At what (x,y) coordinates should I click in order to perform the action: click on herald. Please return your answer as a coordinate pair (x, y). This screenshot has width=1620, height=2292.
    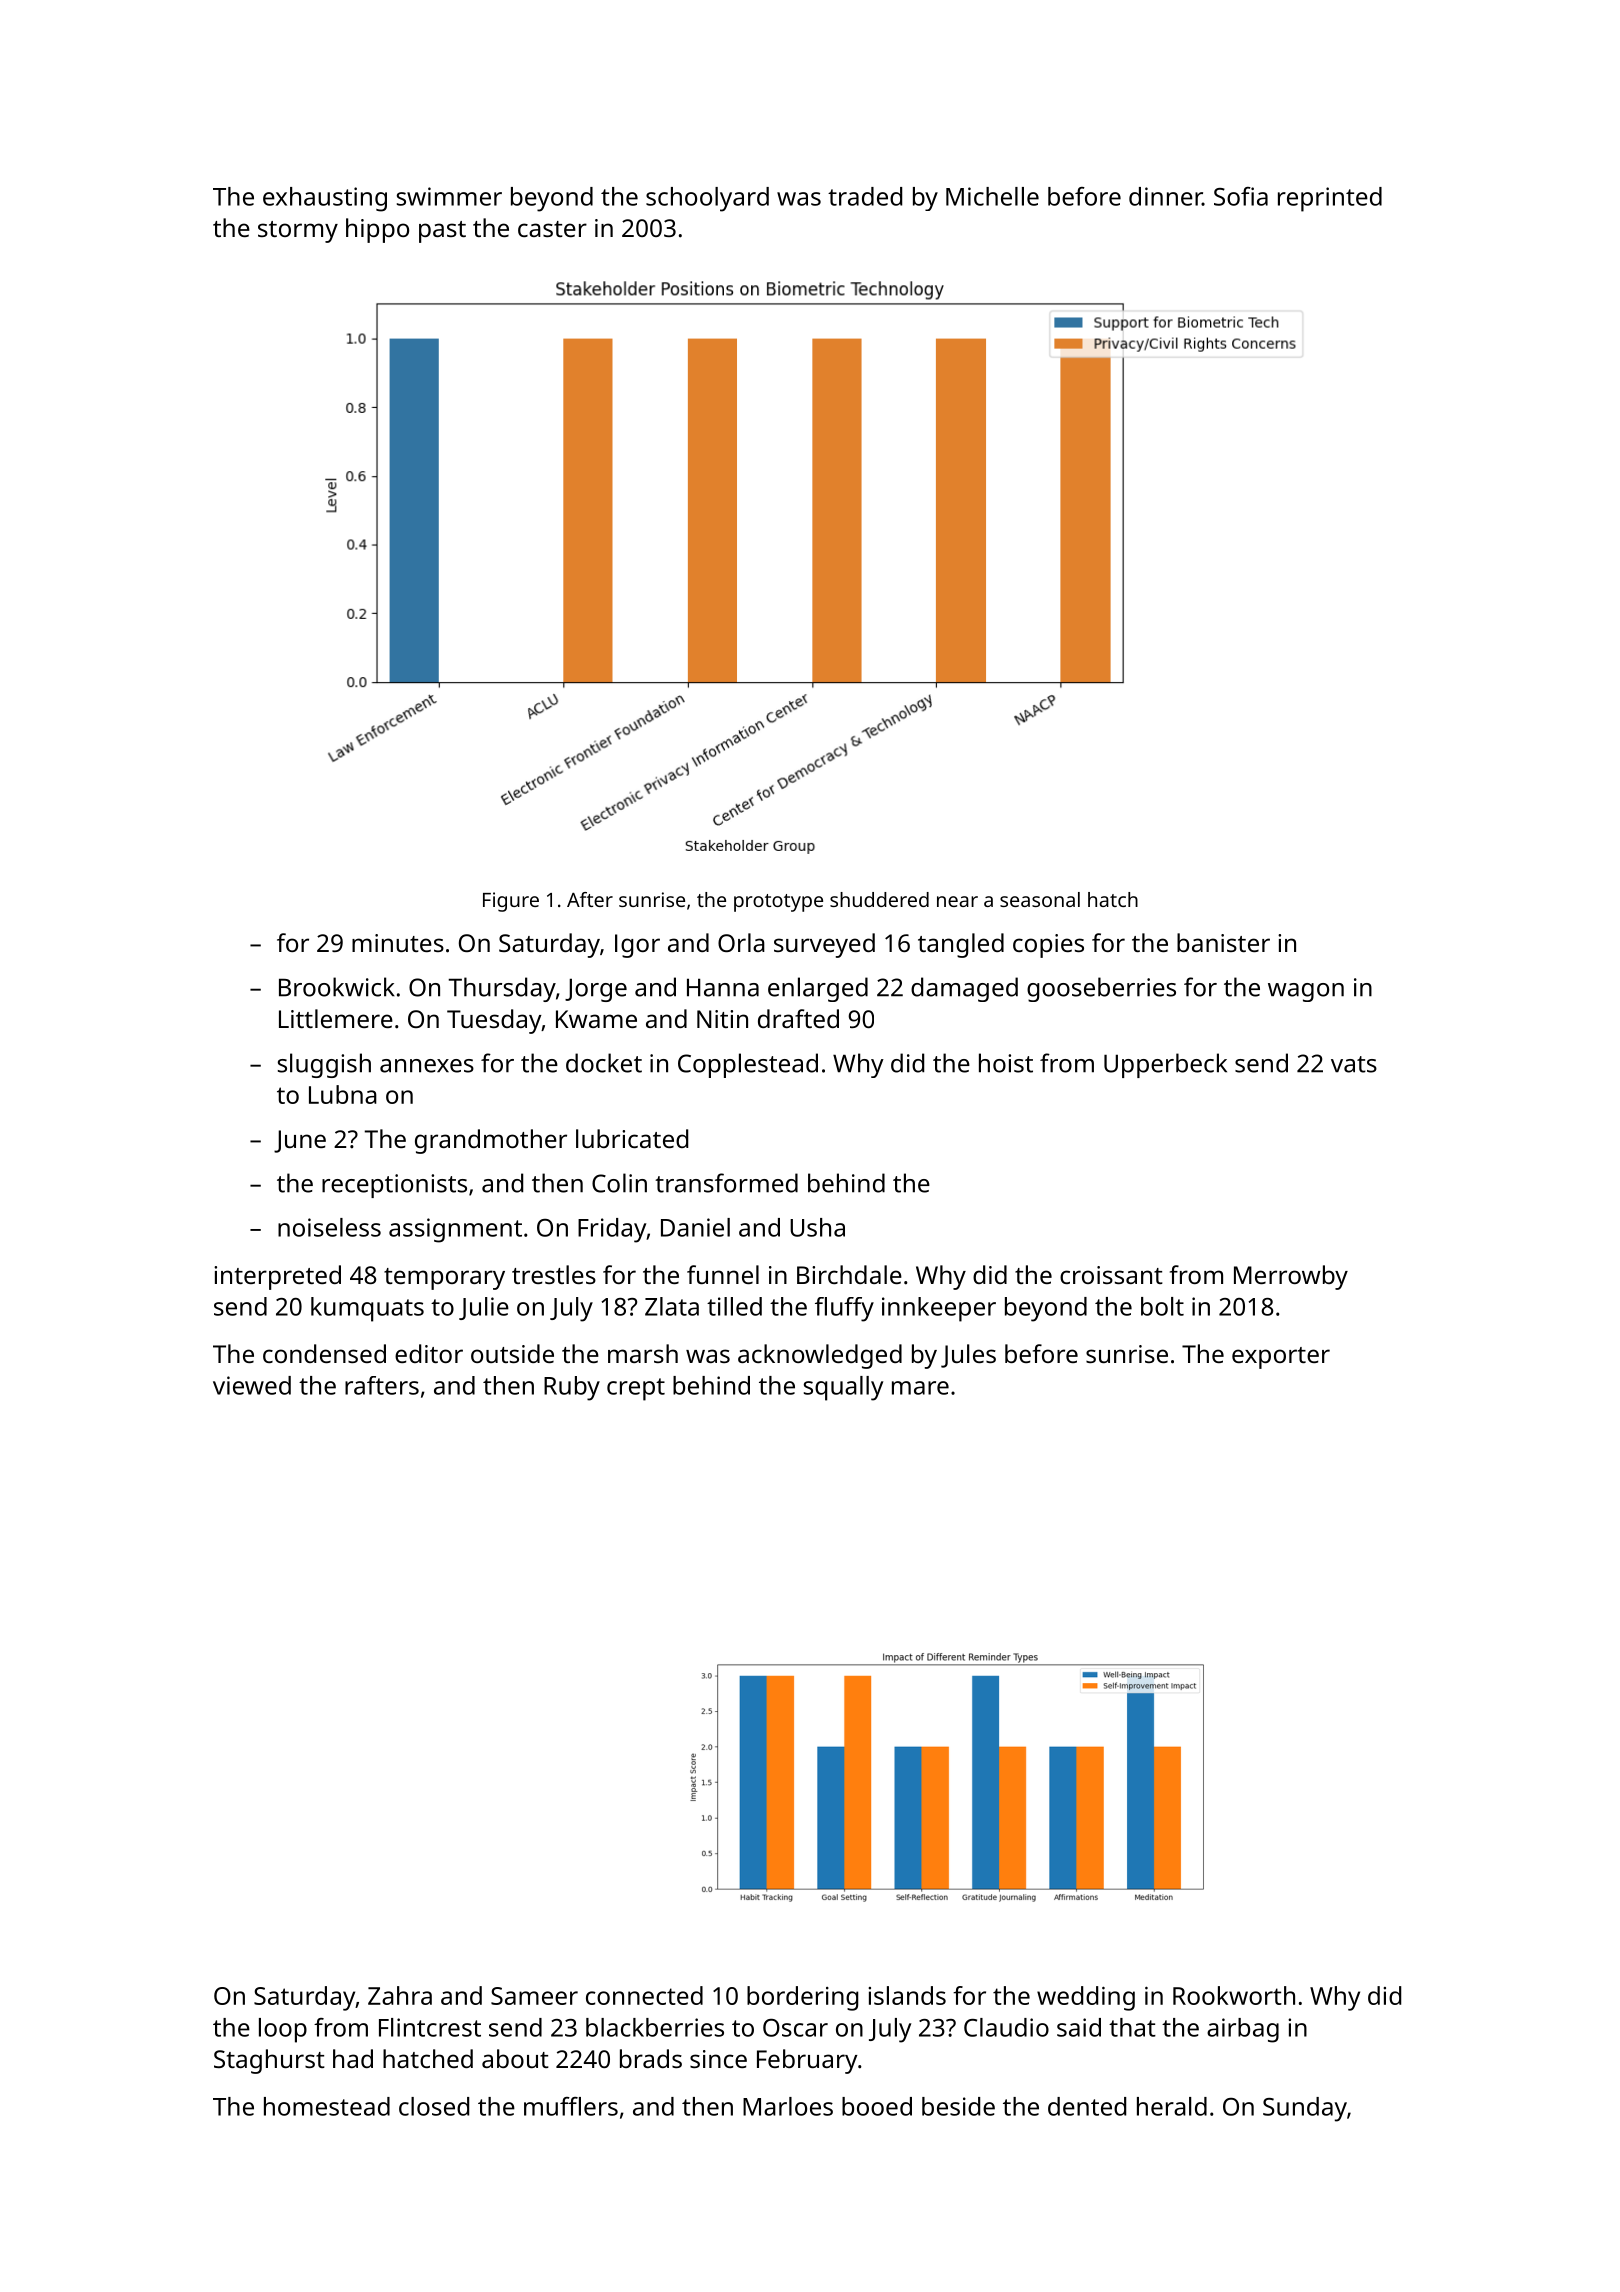
    Looking at the image, I should click on (1172, 2106).
